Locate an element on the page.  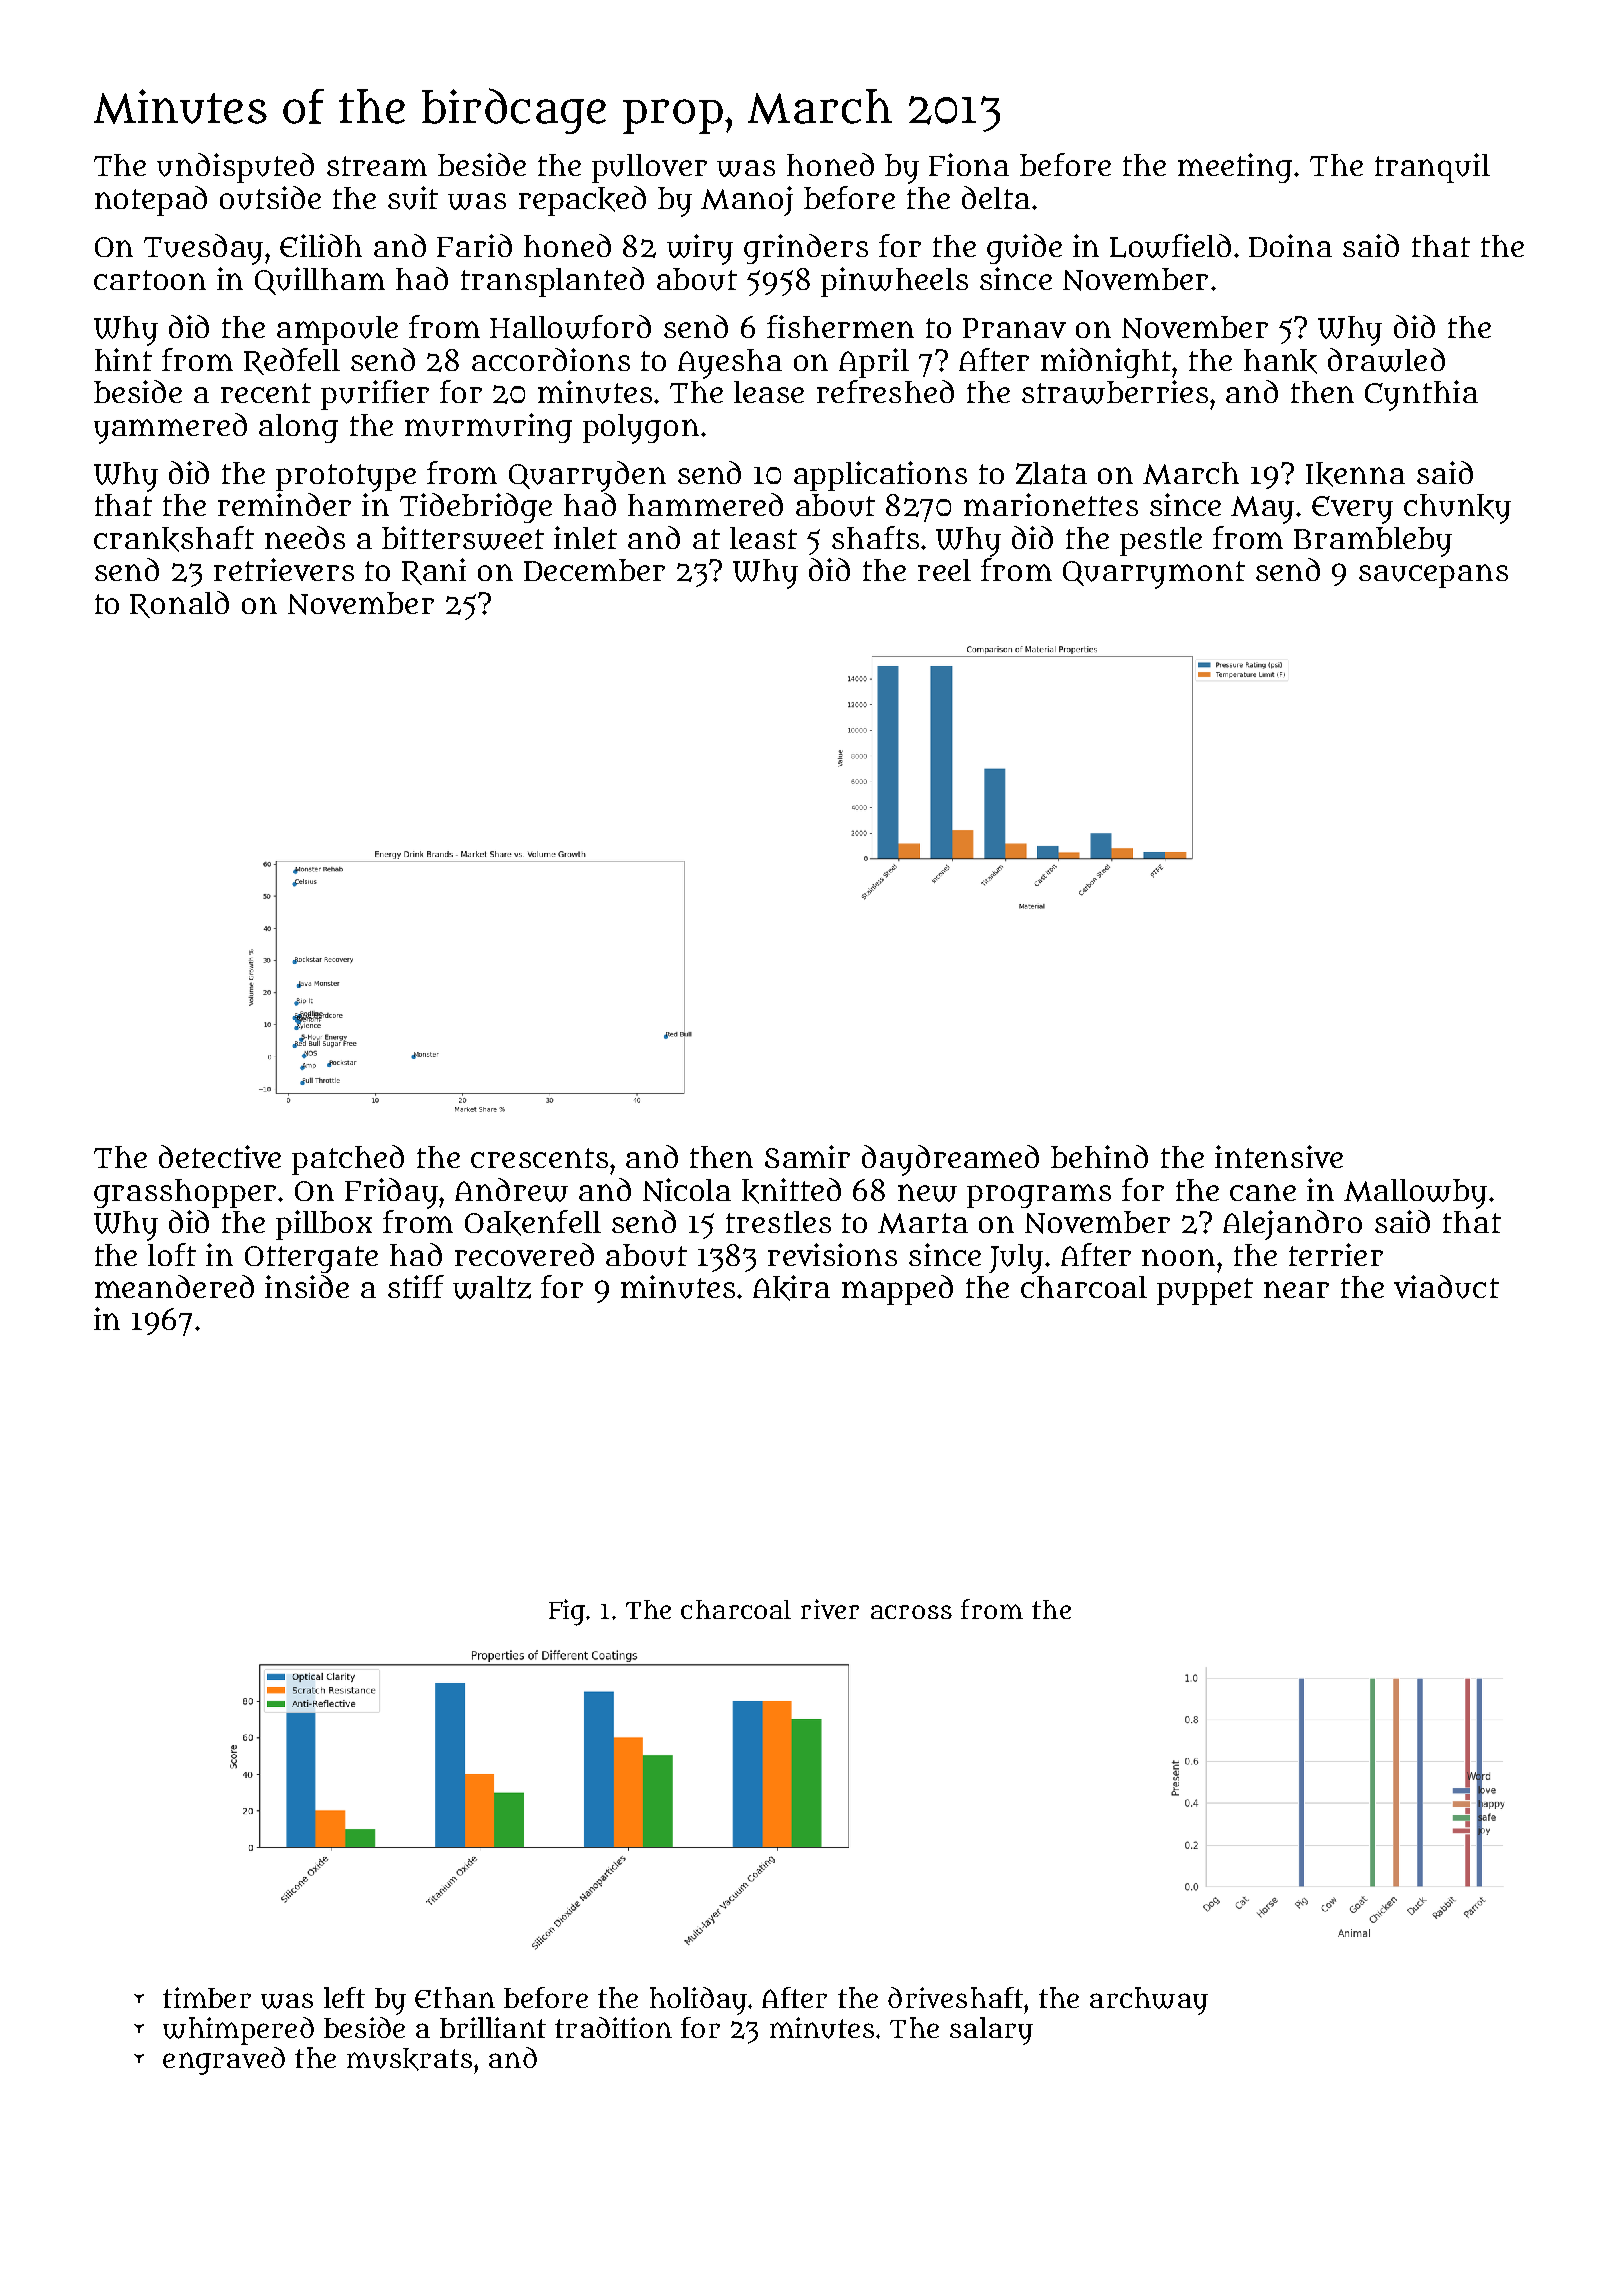
timber is located at coordinates (207, 1997).
